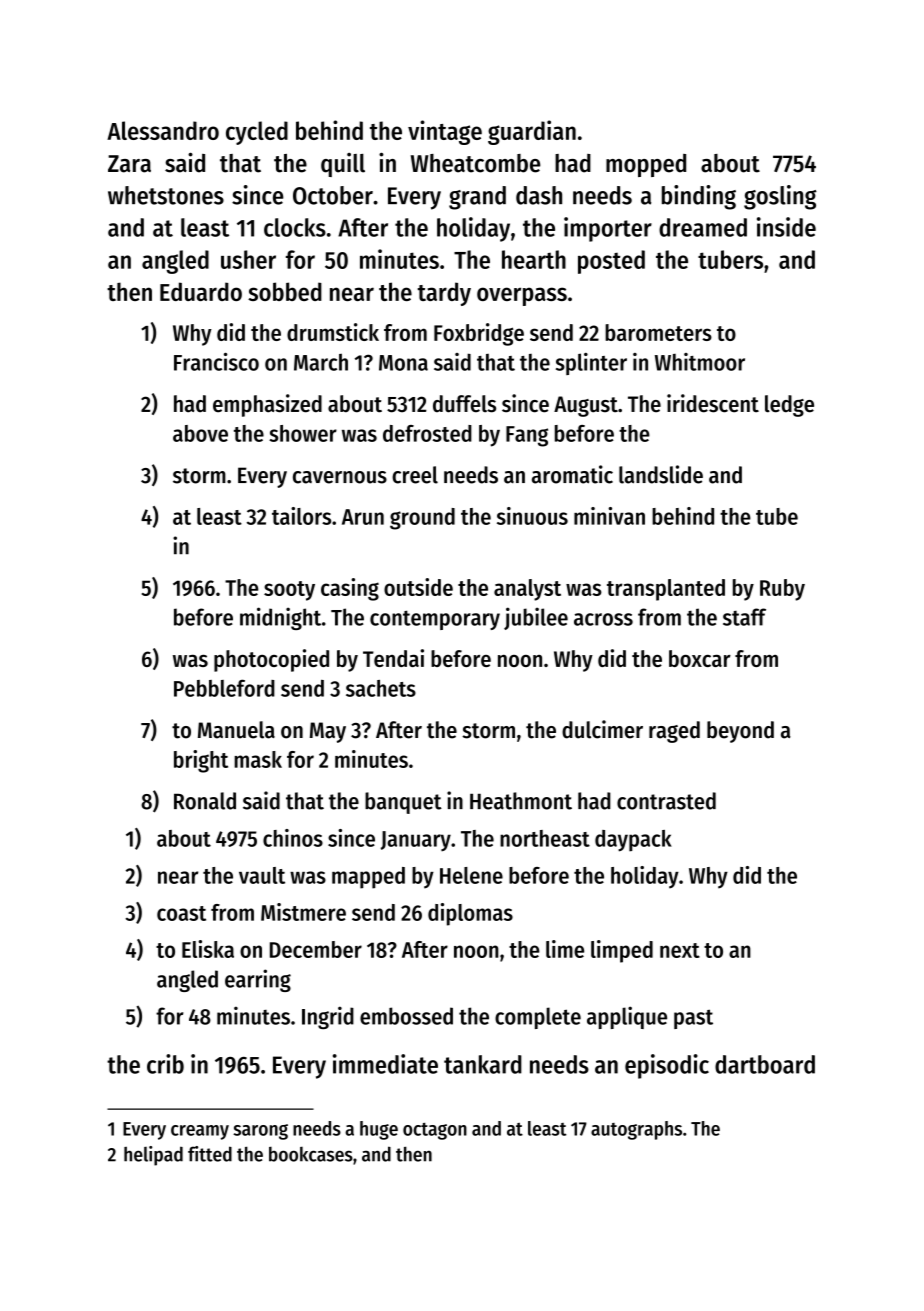 Image resolution: width=924 pixels, height=1311 pixels. What do you see at coordinates (780, 197) in the image?
I see `gosling` at bounding box center [780, 197].
